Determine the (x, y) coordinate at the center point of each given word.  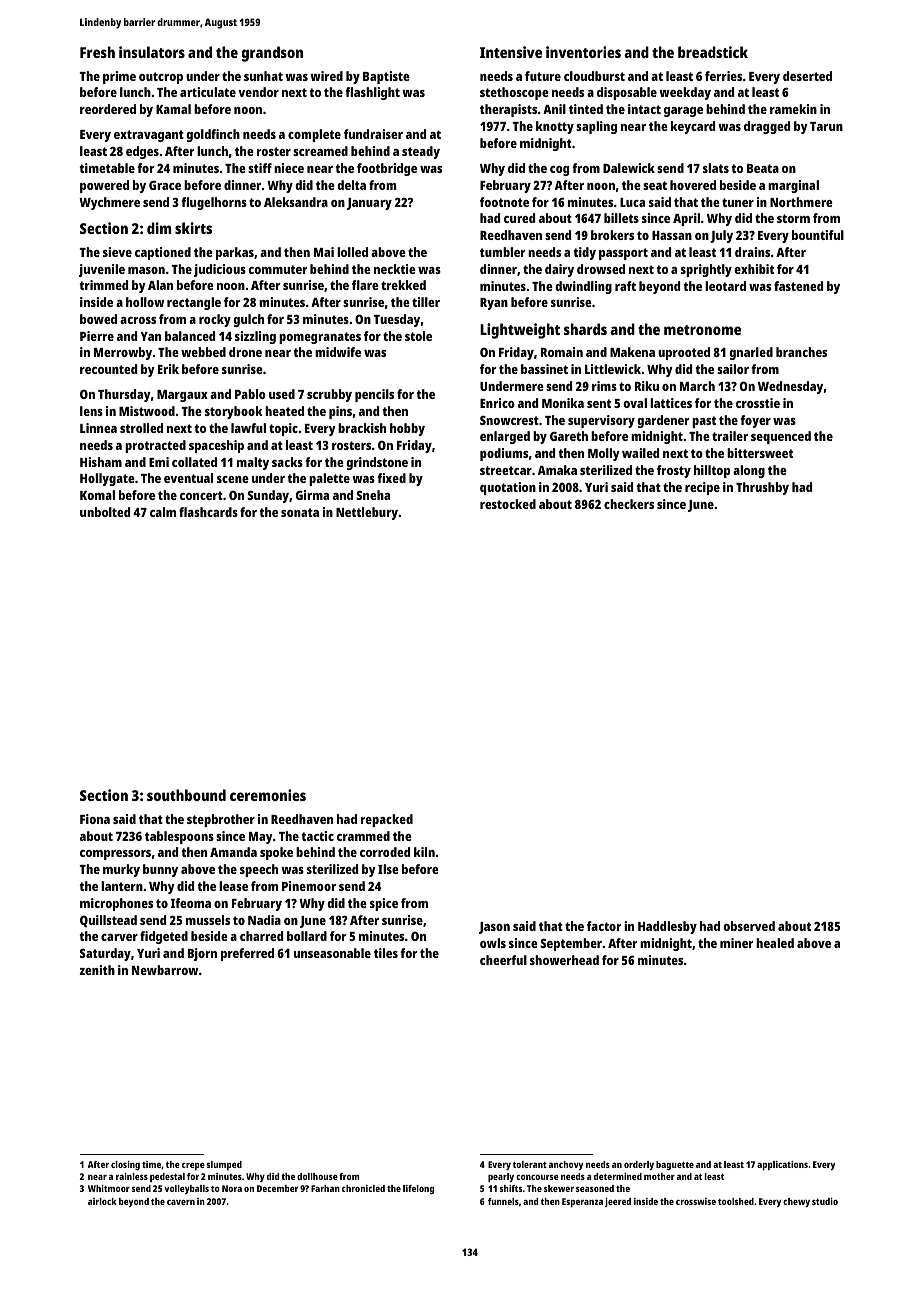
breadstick (713, 52)
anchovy (566, 1165)
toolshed (736, 1201)
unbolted (105, 512)
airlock (102, 1201)
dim (159, 228)
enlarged (505, 437)
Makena (632, 352)
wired (326, 76)
